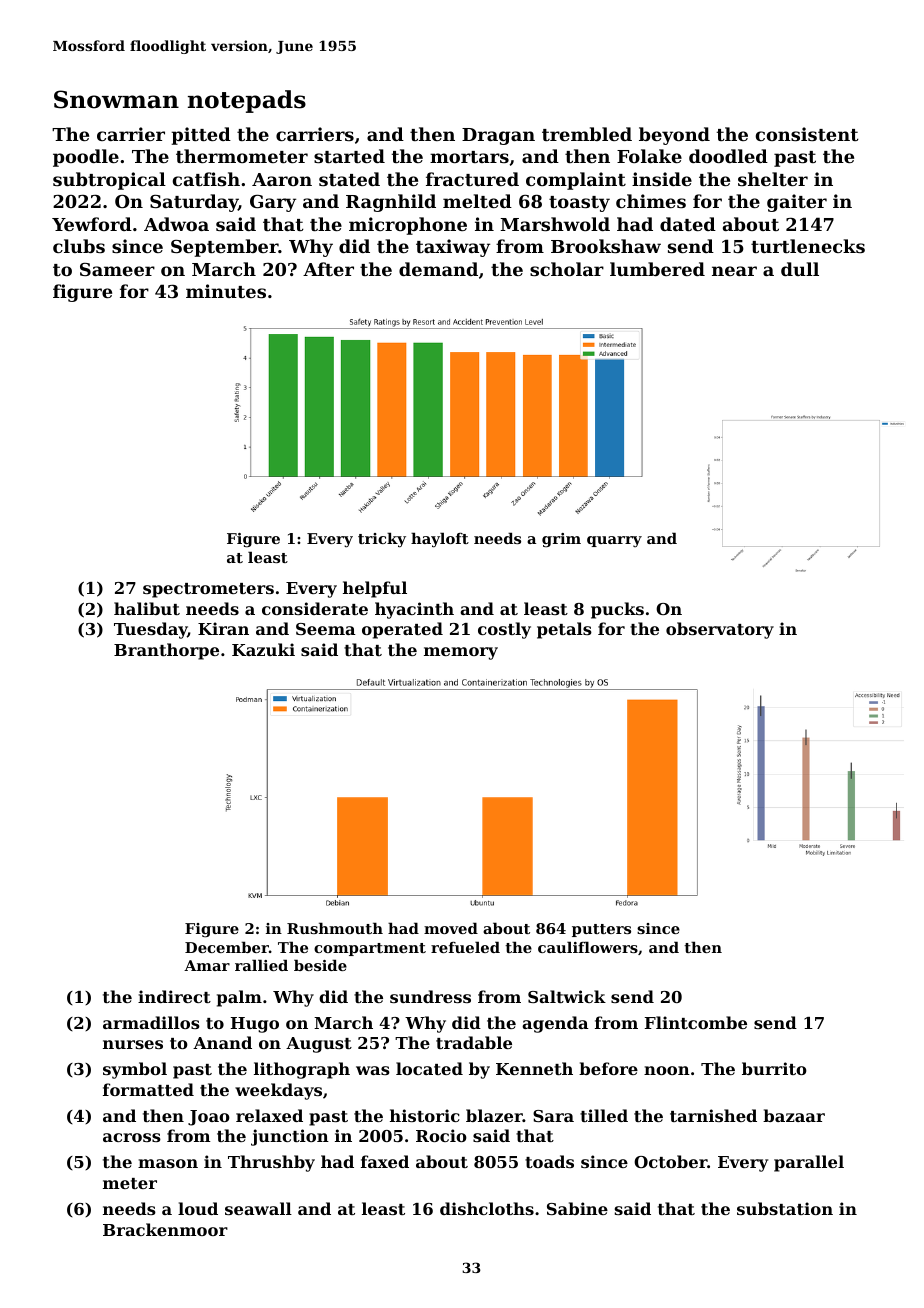 The image size is (924, 1308). Describe the element at coordinates (734, 271) in the image. I see `near` at that location.
